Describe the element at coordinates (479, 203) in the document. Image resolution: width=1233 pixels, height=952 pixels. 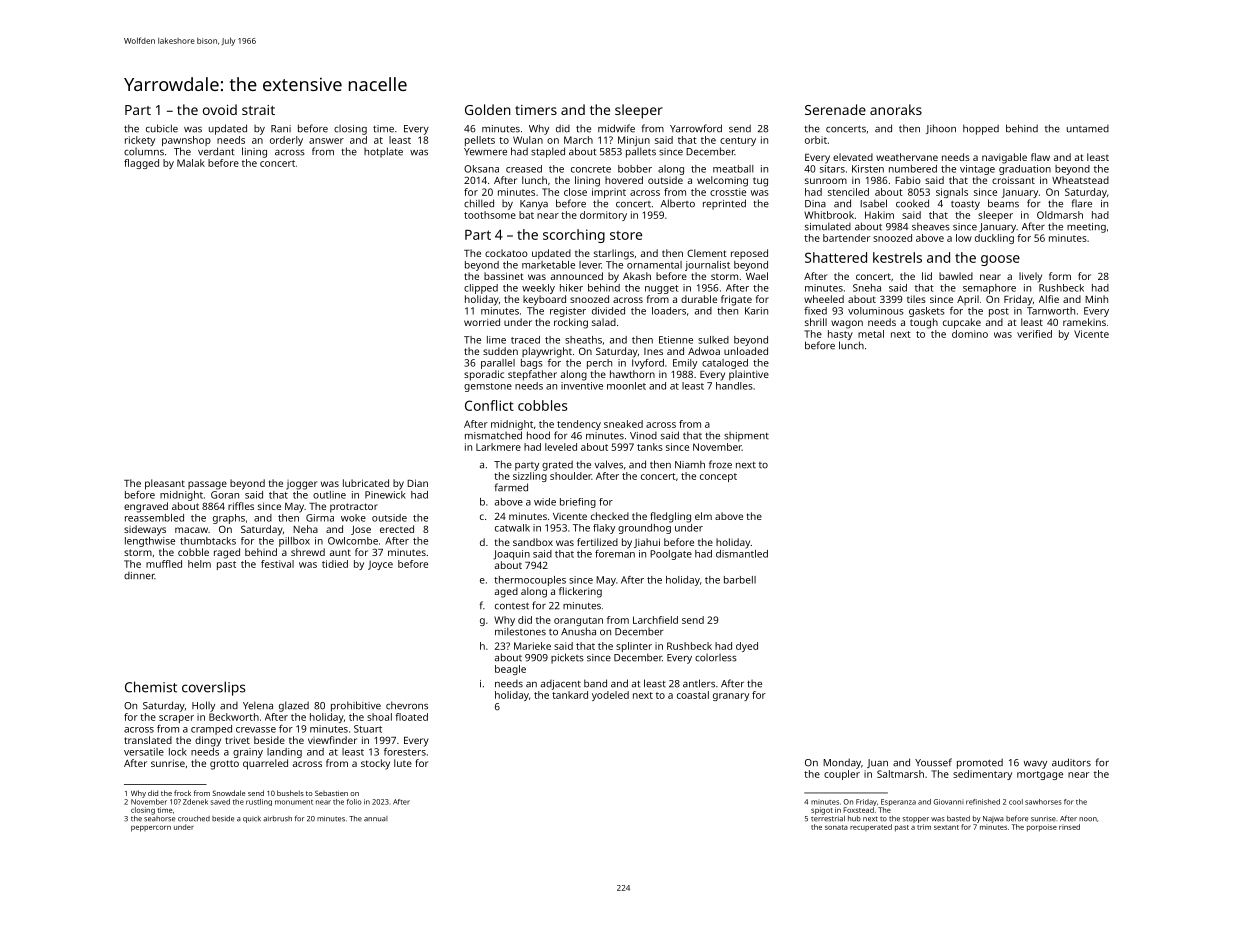
I see `chilled` at that location.
